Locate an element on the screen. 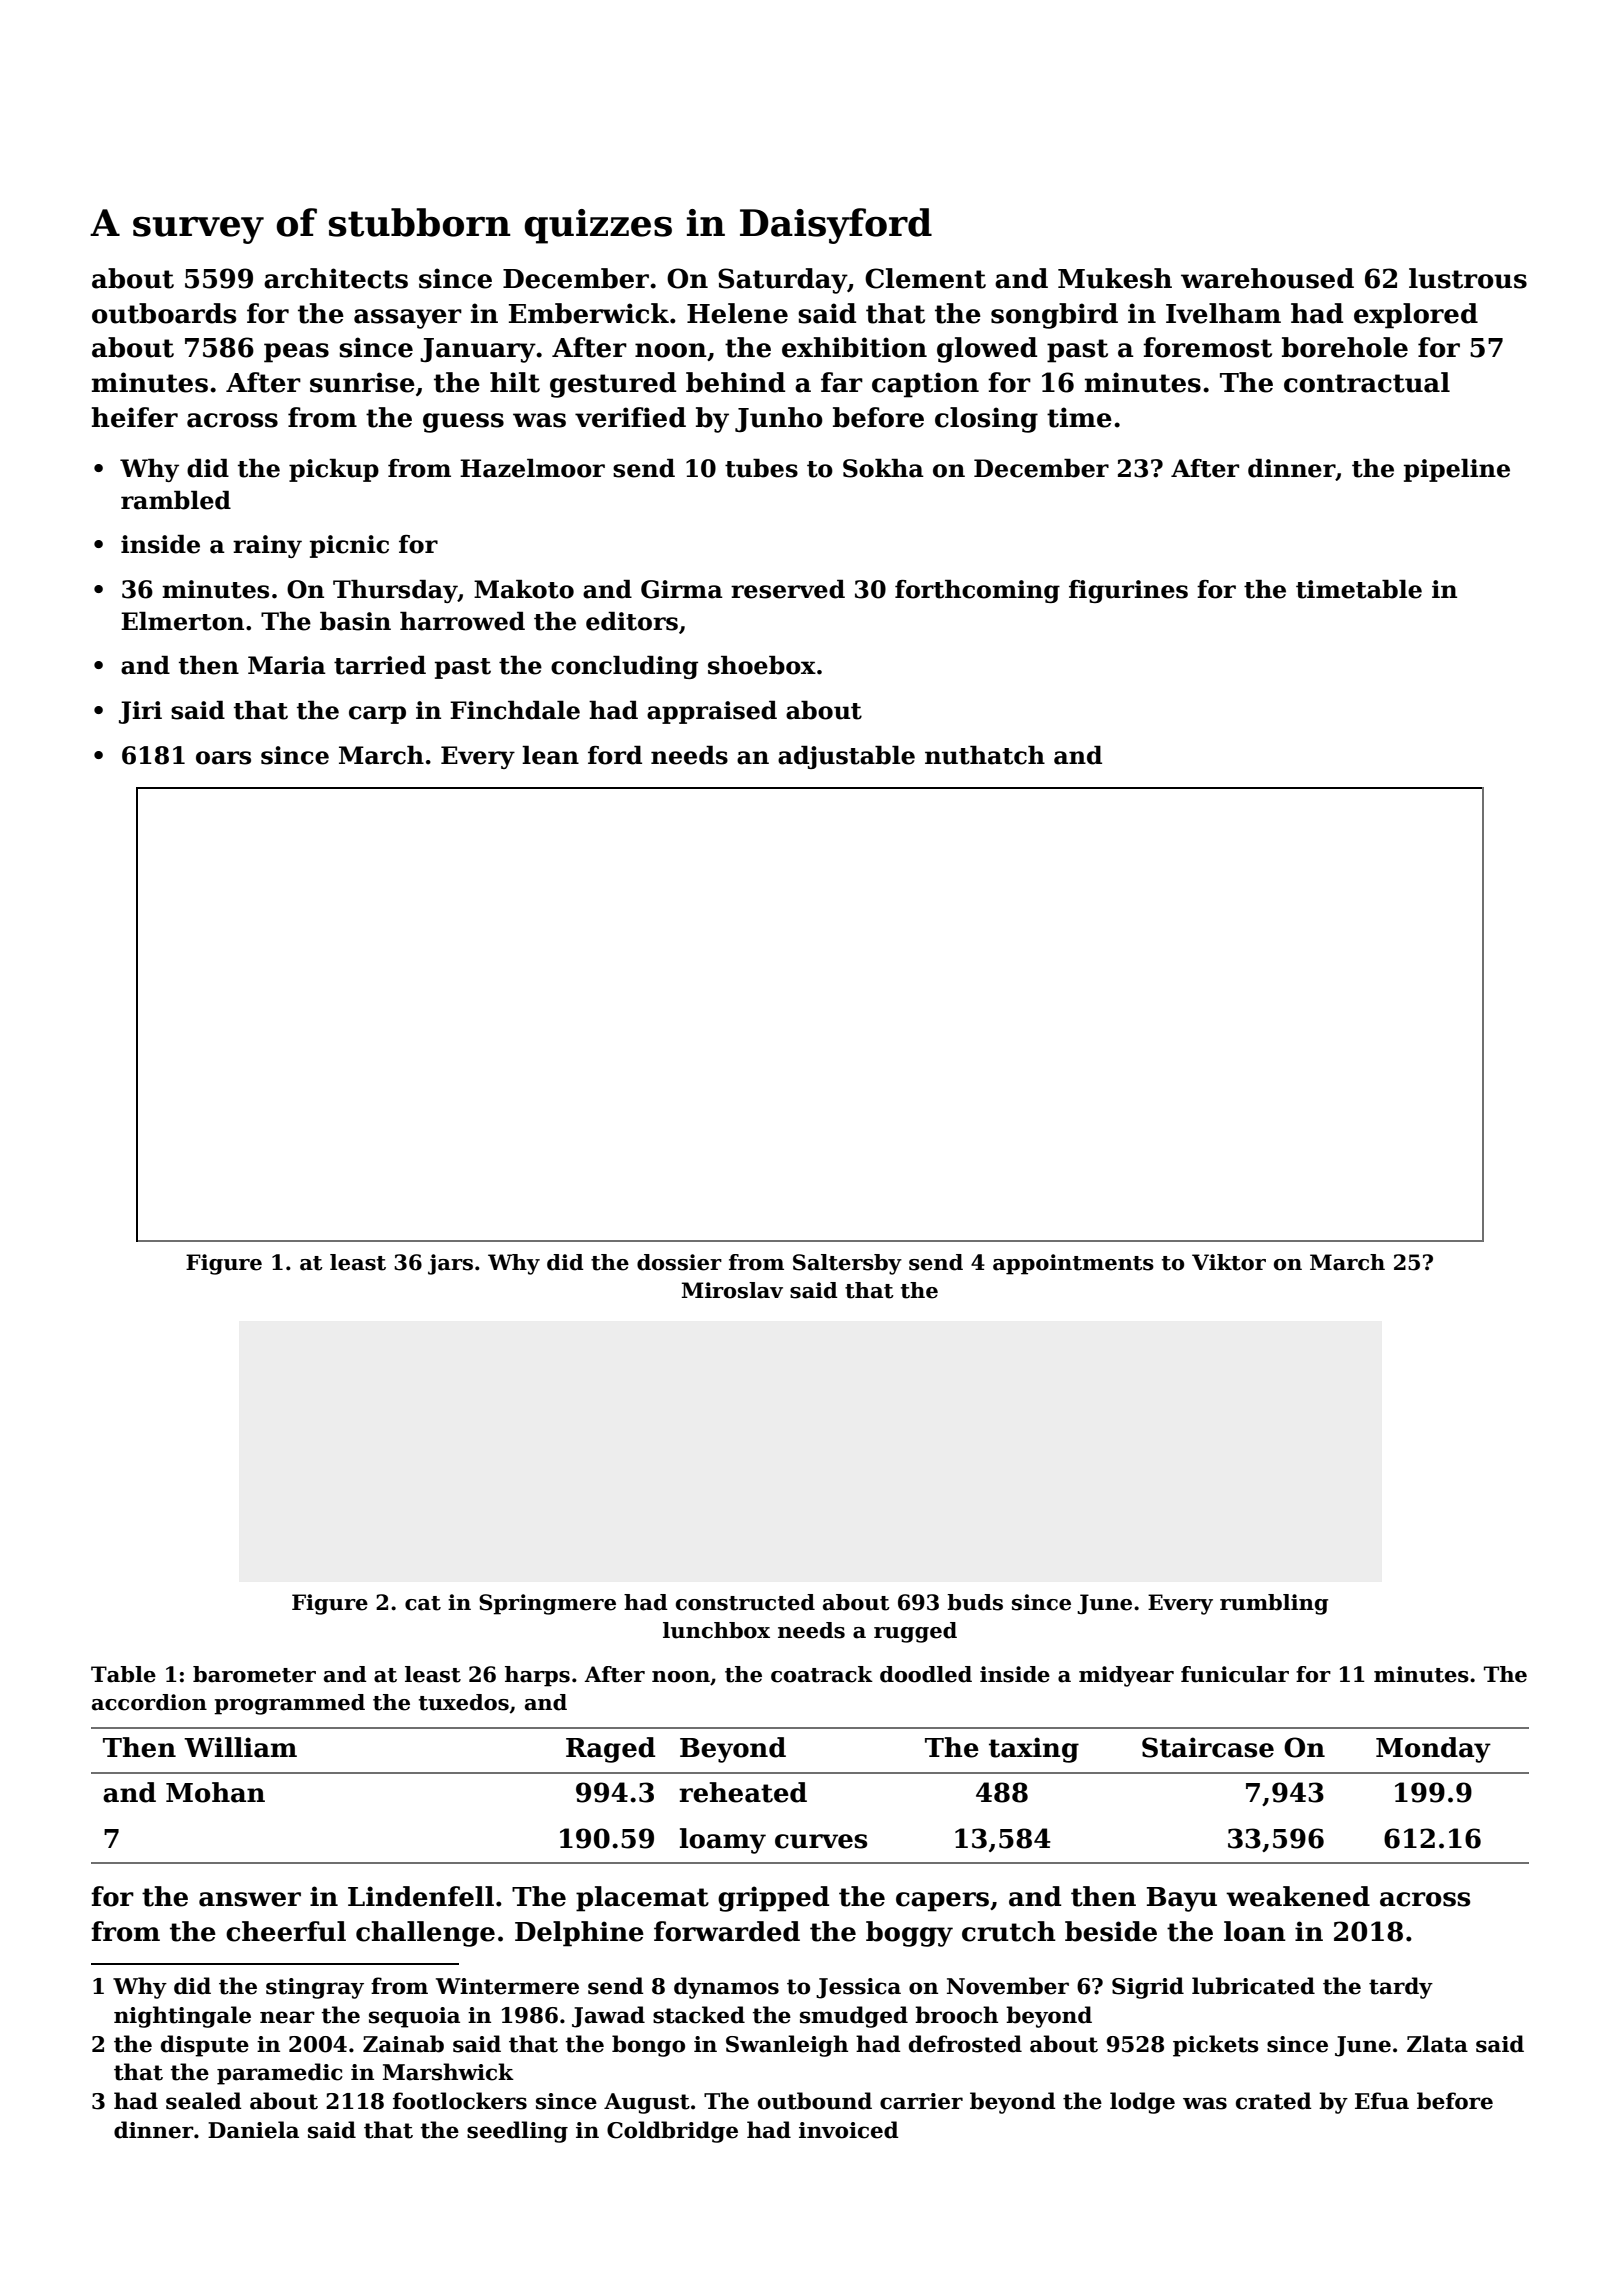  curves is located at coordinates (821, 1841).
